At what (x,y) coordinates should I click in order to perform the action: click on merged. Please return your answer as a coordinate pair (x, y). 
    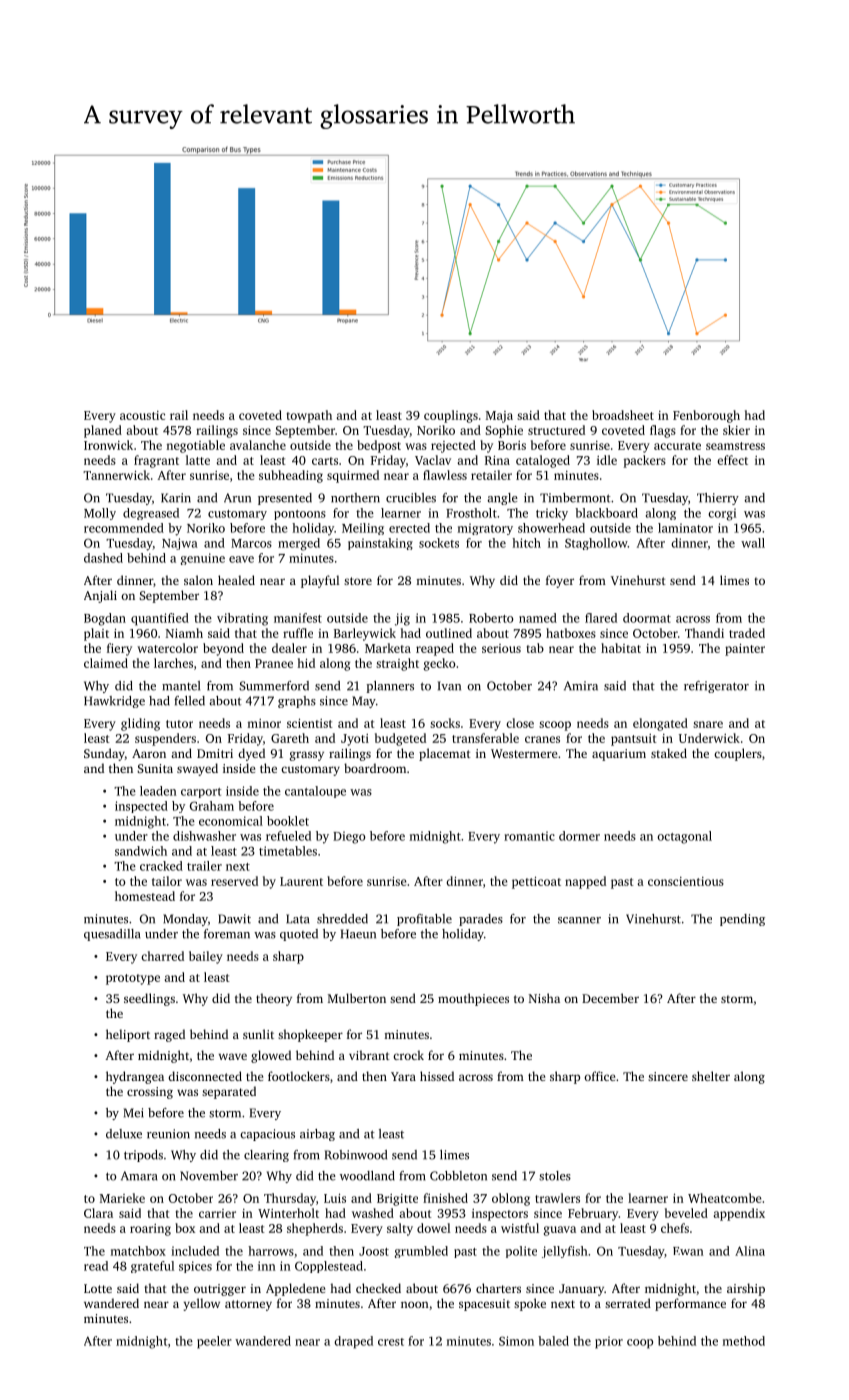
    Looking at the image, I should click on (299, 544).
